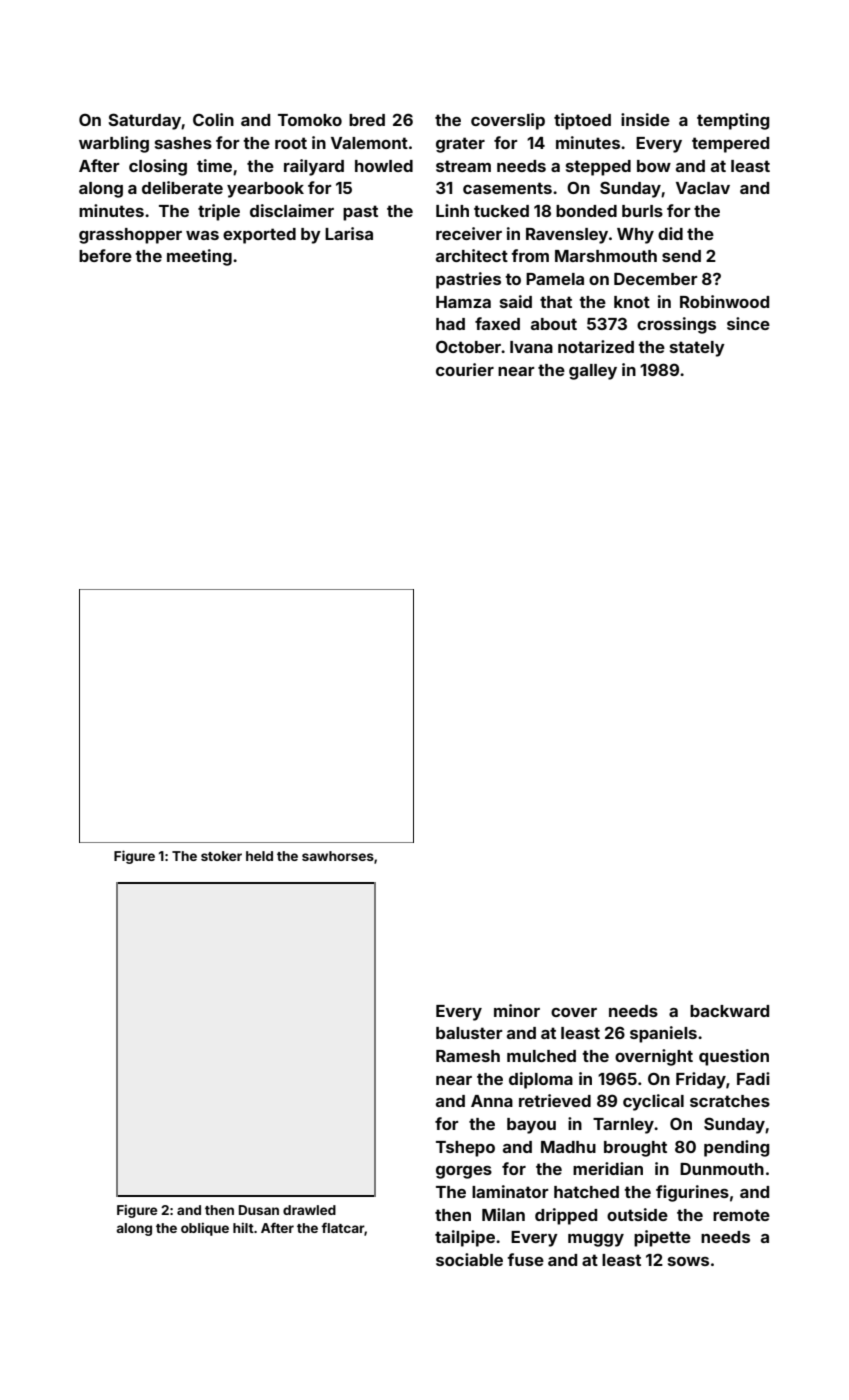  I want to click on stoker, so click(221, 856).
